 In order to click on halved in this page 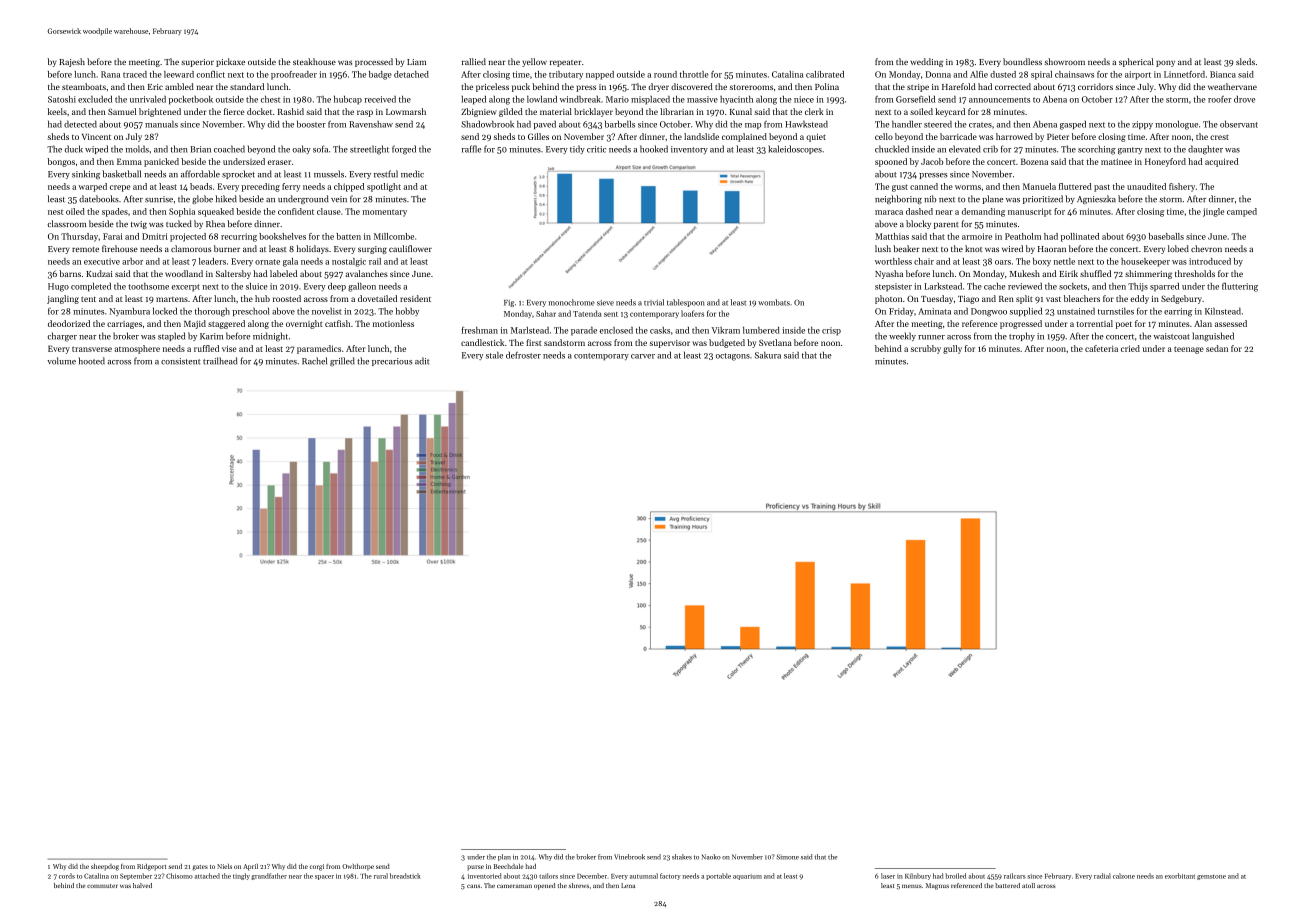, I will do `click(142, 885)`.
